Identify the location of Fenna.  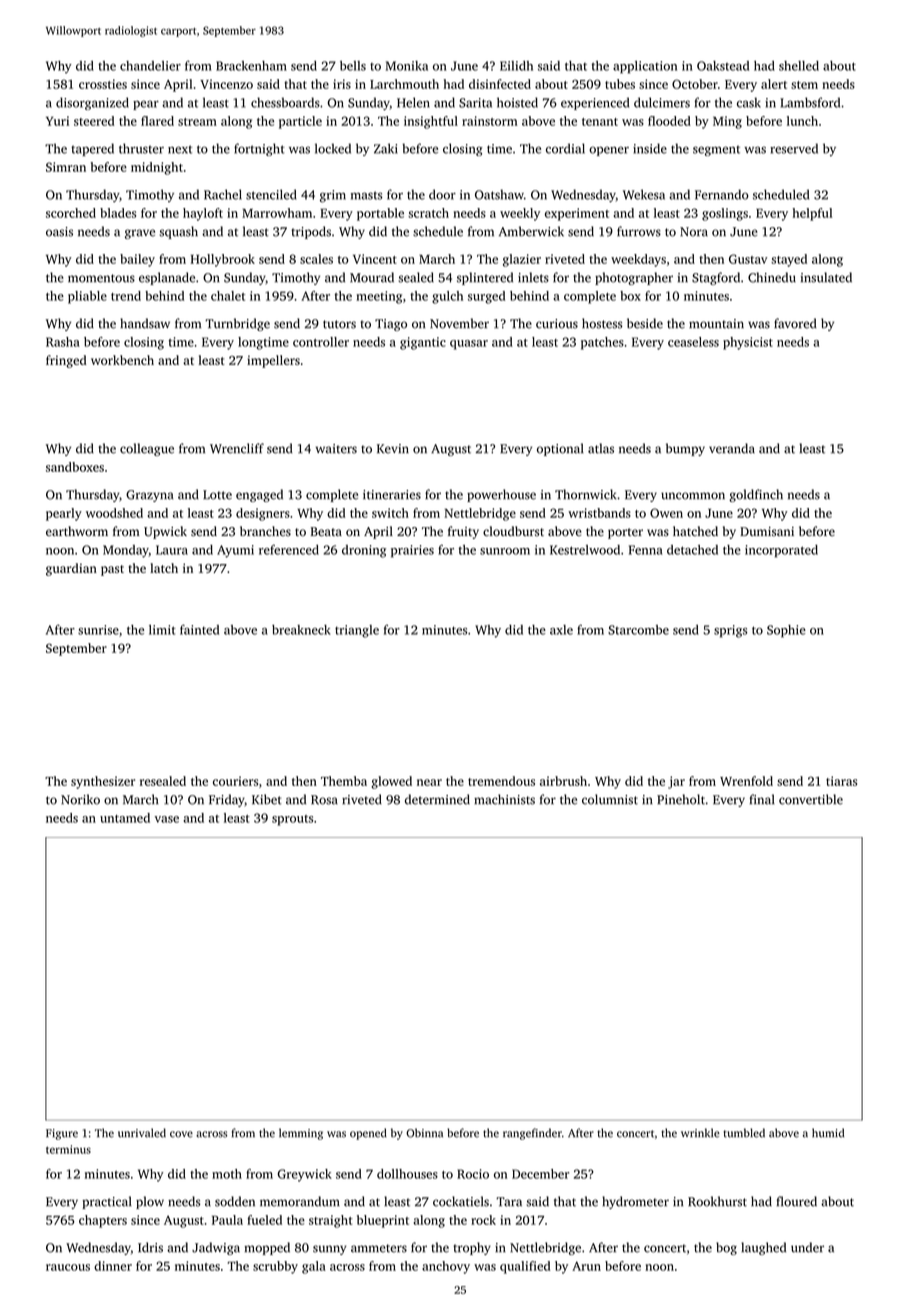
(645, 550).
